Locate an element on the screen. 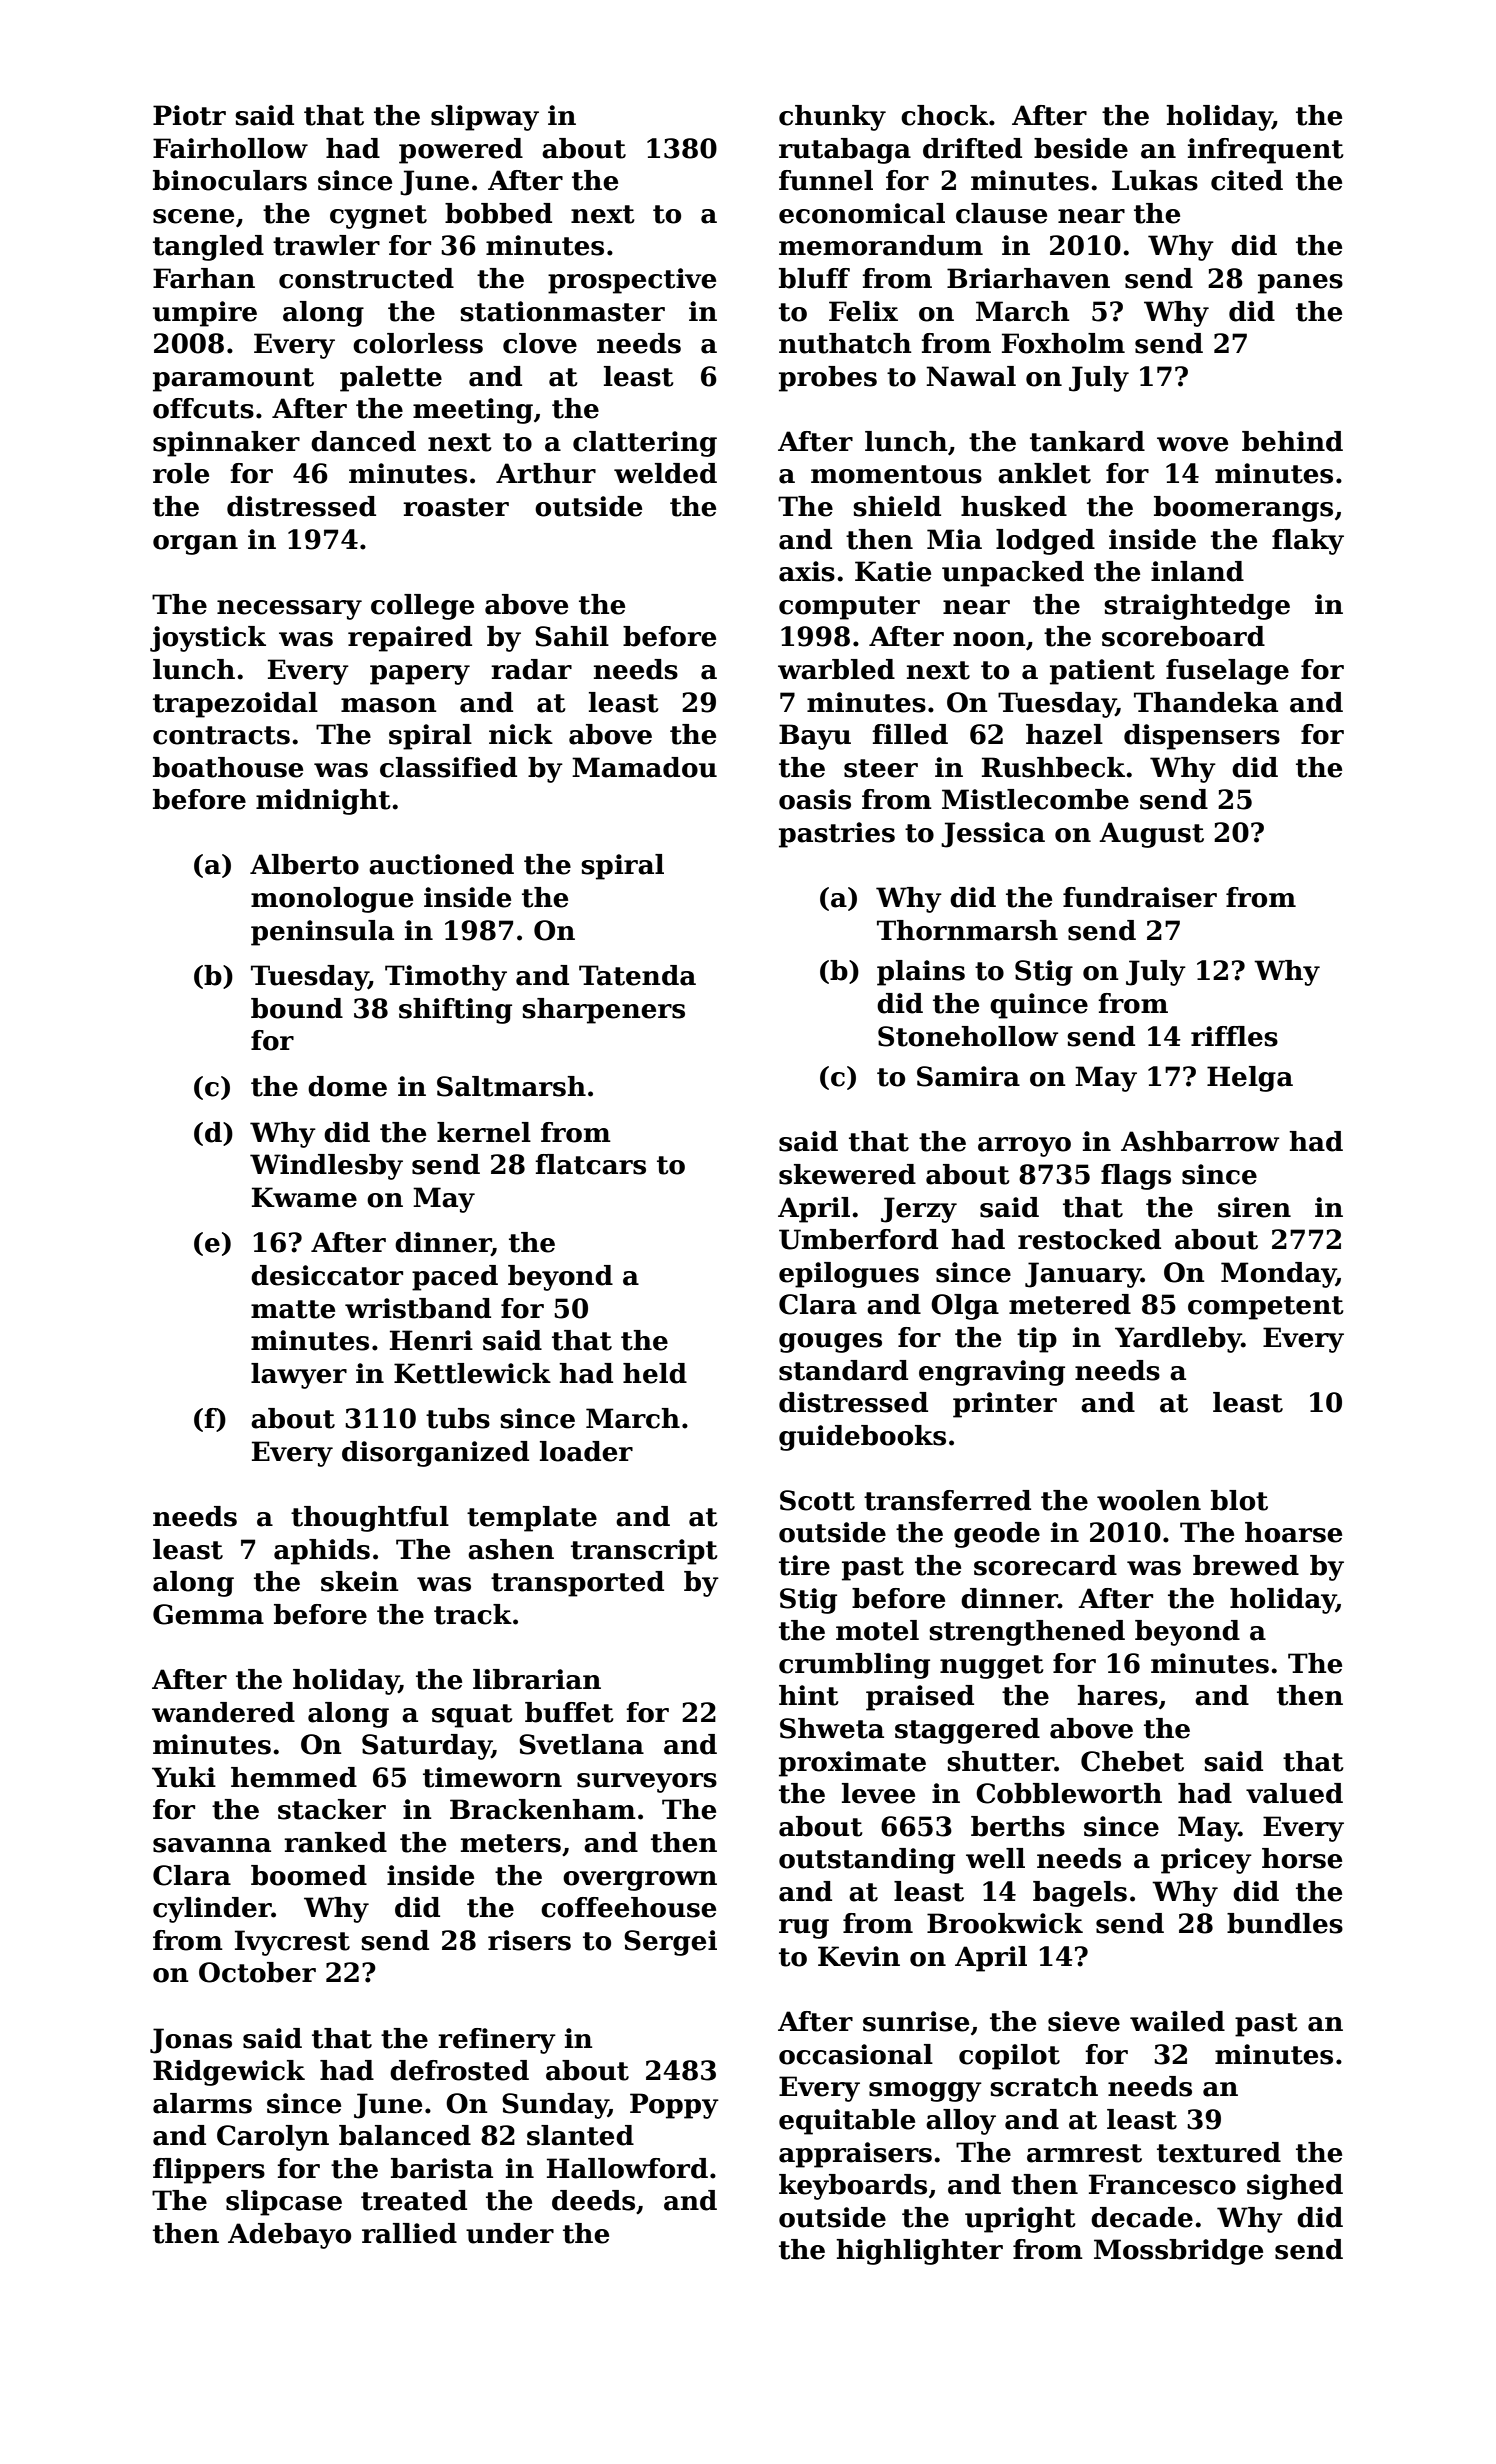 This screenshot has height=2464, width=1496. wandered is located at coordinates (223, 1712).
